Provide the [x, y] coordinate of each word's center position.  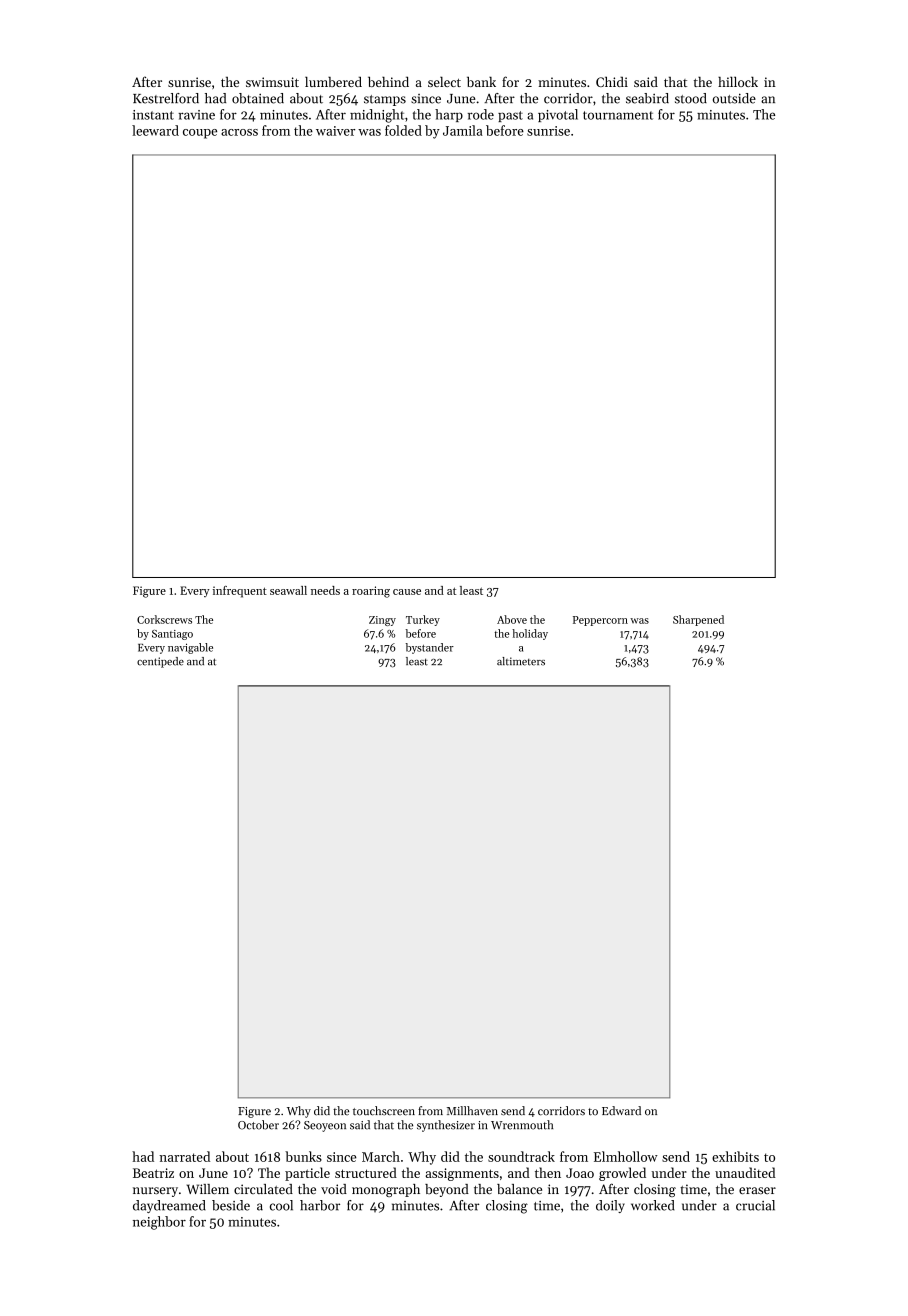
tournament [618, 115]
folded [403, 130]
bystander [430, 648]
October [258, 1125]
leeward [155, 130]
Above [512, 619]
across [239, 132]
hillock [738, 81]
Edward [621, 1111]
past [510, 116]
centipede [160, 662]
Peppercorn [600, 621]
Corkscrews [164, 619]
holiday [530, 634]
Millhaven [472, 1111]
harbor [320, 1205]
